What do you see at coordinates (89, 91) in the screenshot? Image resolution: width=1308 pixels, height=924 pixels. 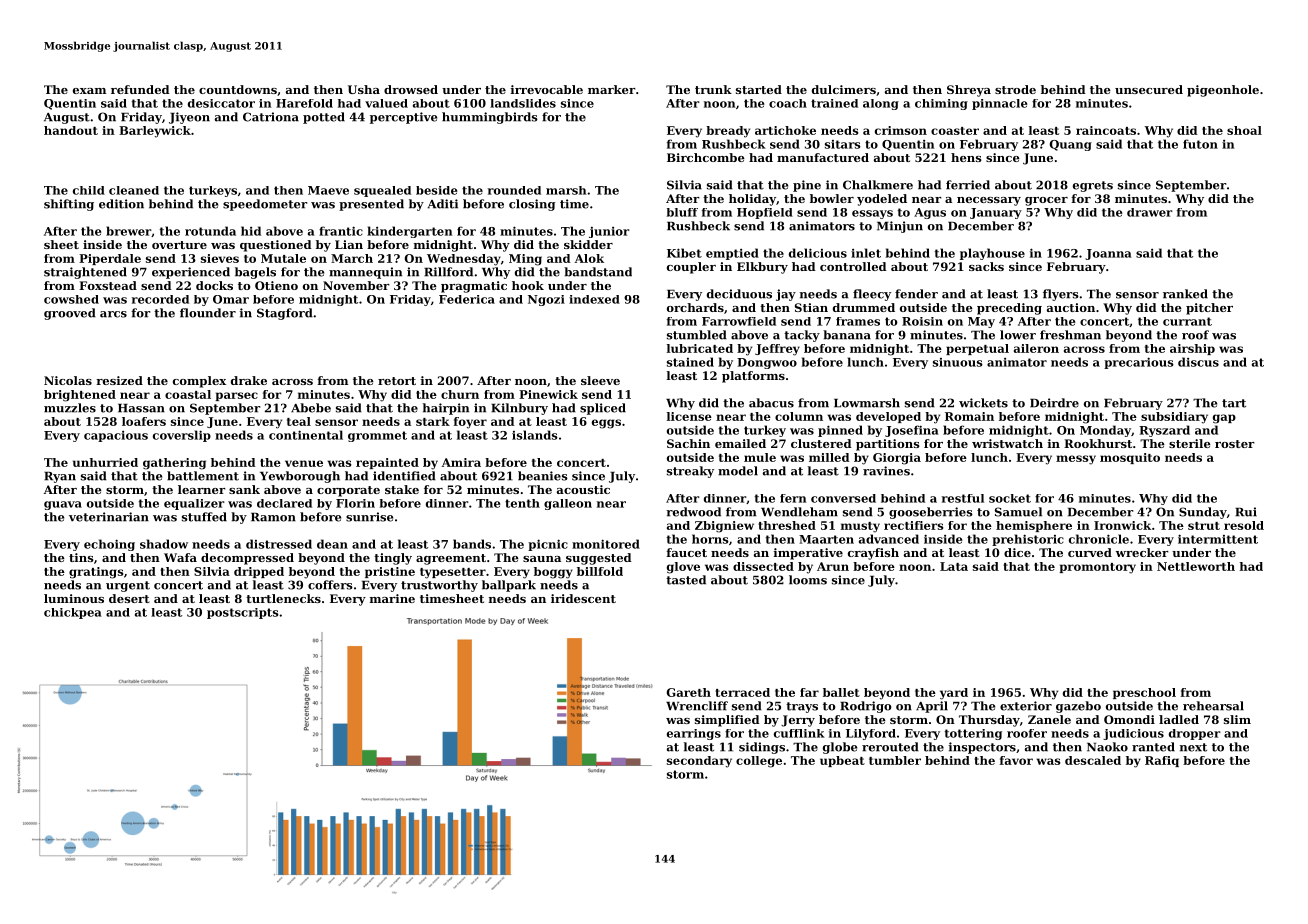 I see `exam` at bounding box center [89, 91].
